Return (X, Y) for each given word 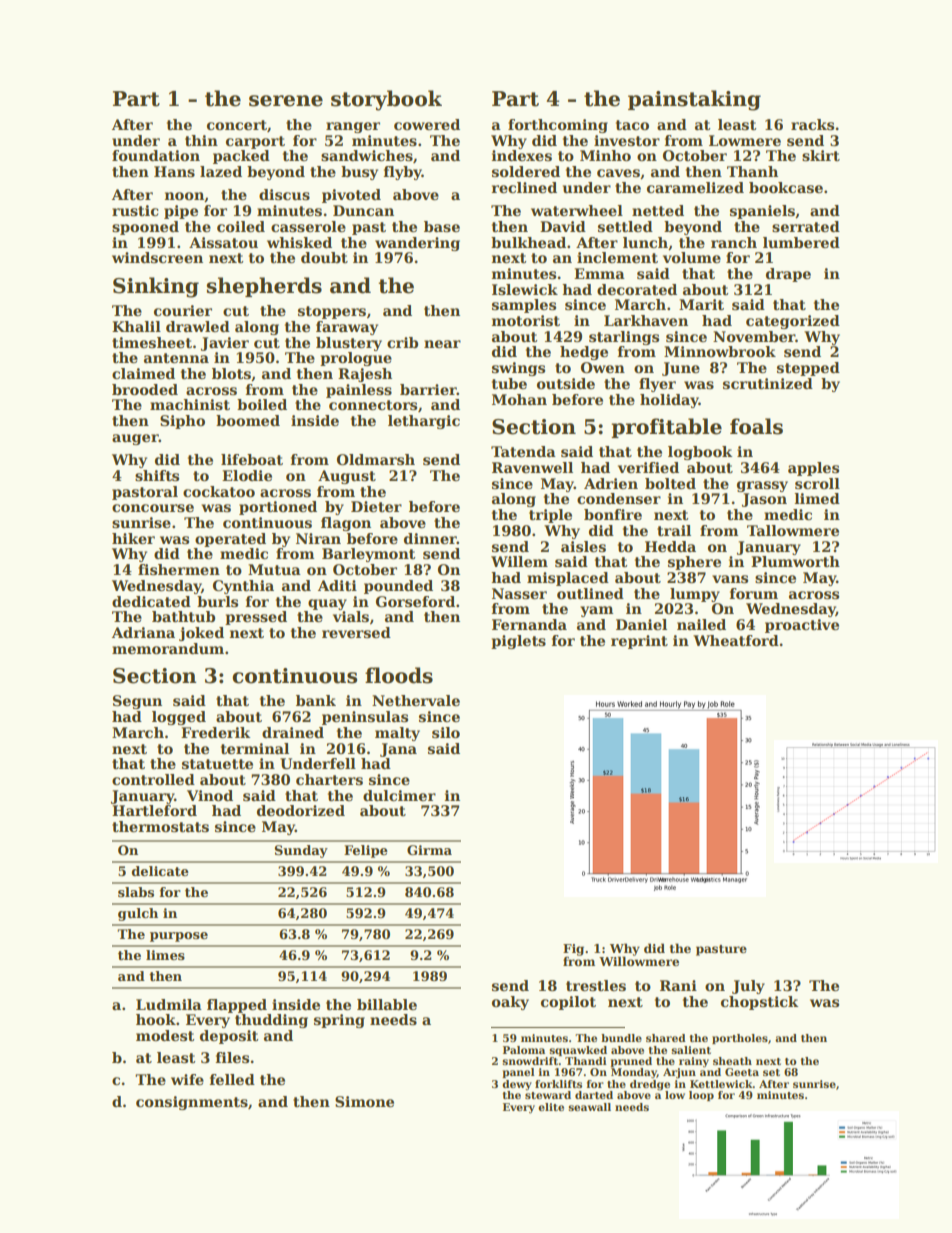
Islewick (525, 289)
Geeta (742, 1072)
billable (387, 1004)
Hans (174, 171)
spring (339, 1021)
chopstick (759, 1003)
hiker (133, 538)
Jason (764, 500)
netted (658, 210)
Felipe (366, 851)
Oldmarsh (376, 459)
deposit (229, 1037)
